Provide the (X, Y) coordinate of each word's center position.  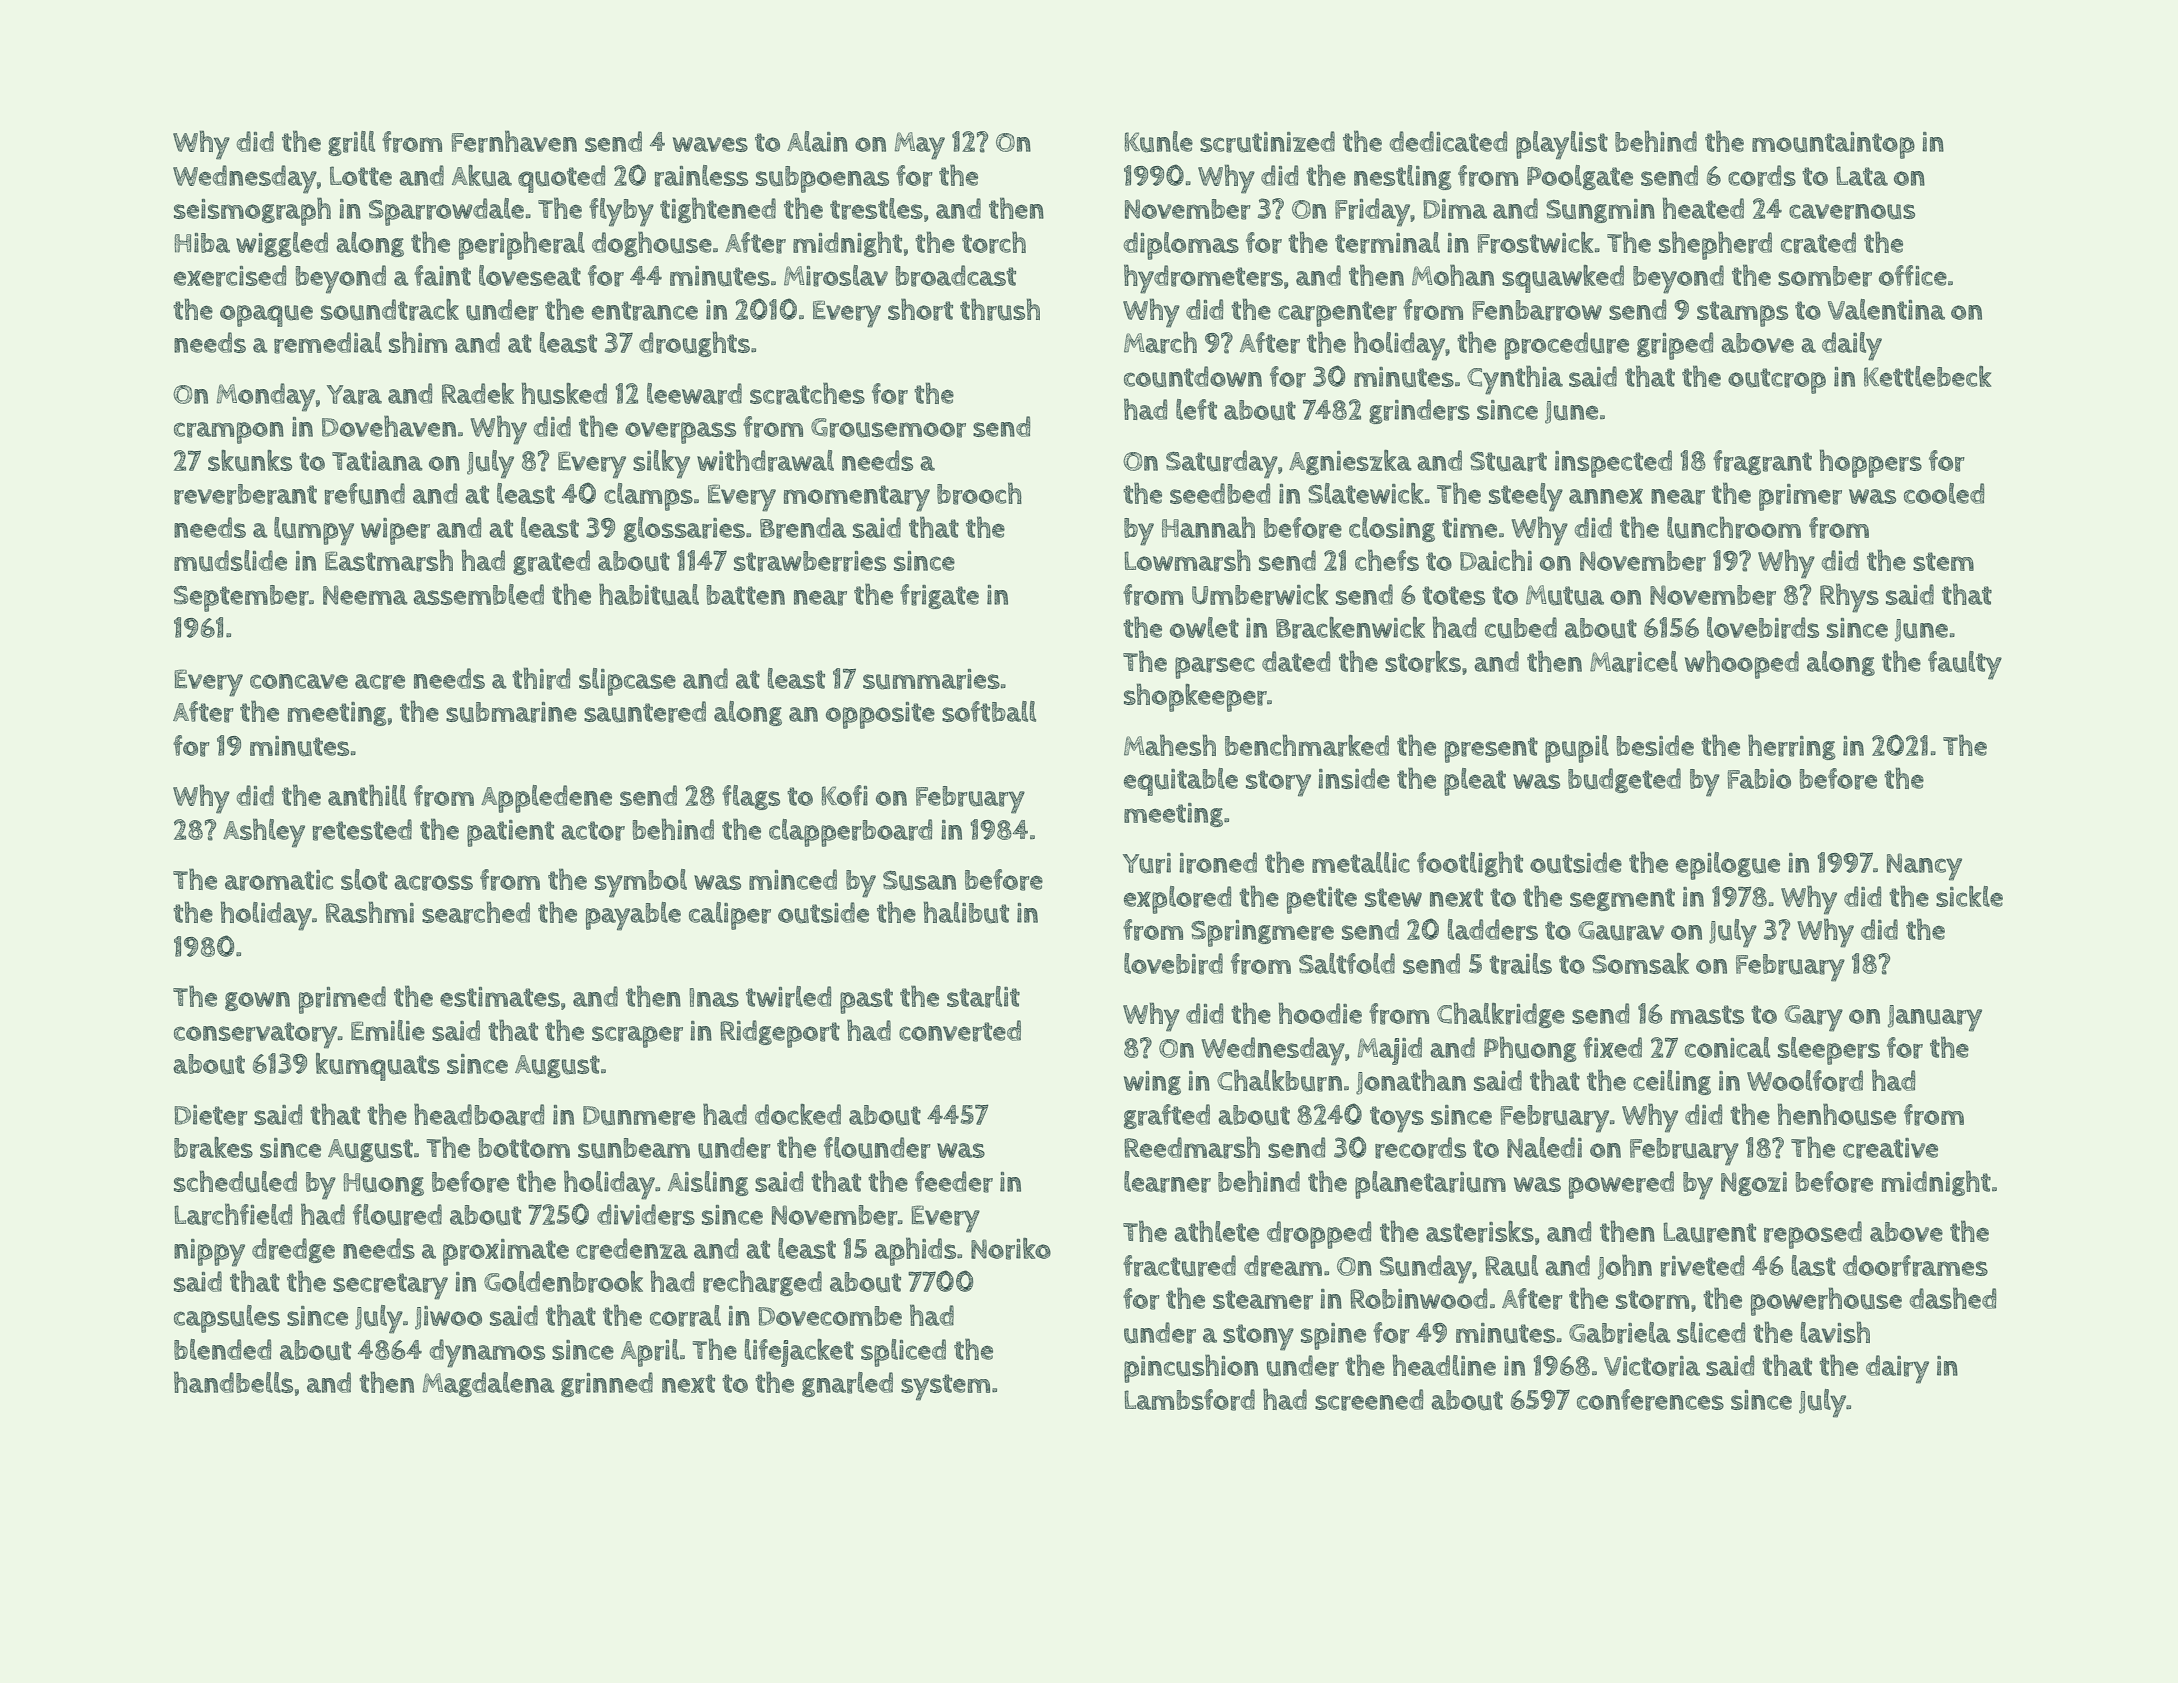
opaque (266, 316)
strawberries (810, 561)
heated (1703, 208)
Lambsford (1189, 1400)
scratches (807, 393)
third (541, 678)
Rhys (1849, 598)
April (650, 1353)
